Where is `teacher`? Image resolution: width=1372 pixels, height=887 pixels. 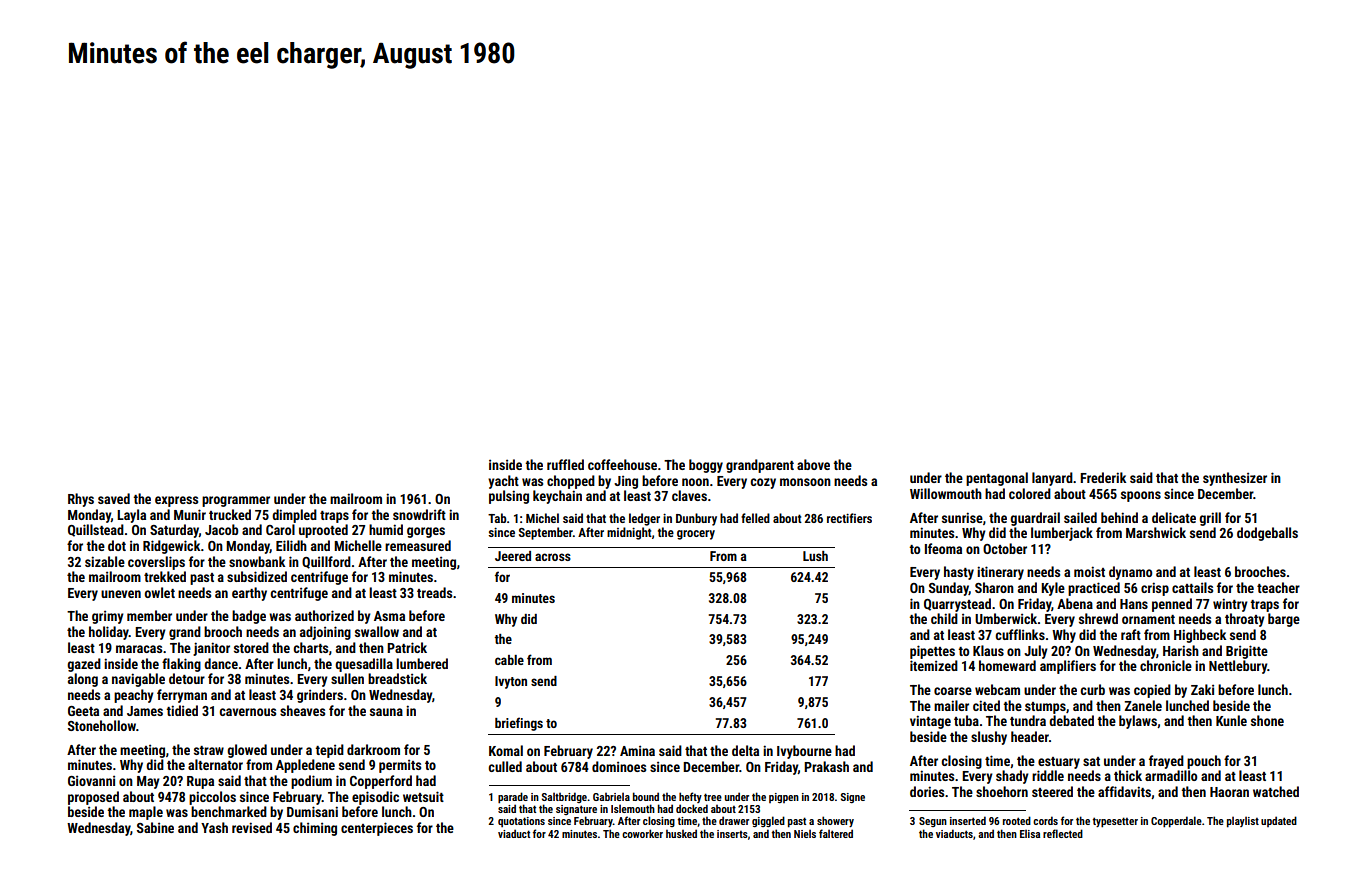
teacher is located at coordinates (1278, 587).
